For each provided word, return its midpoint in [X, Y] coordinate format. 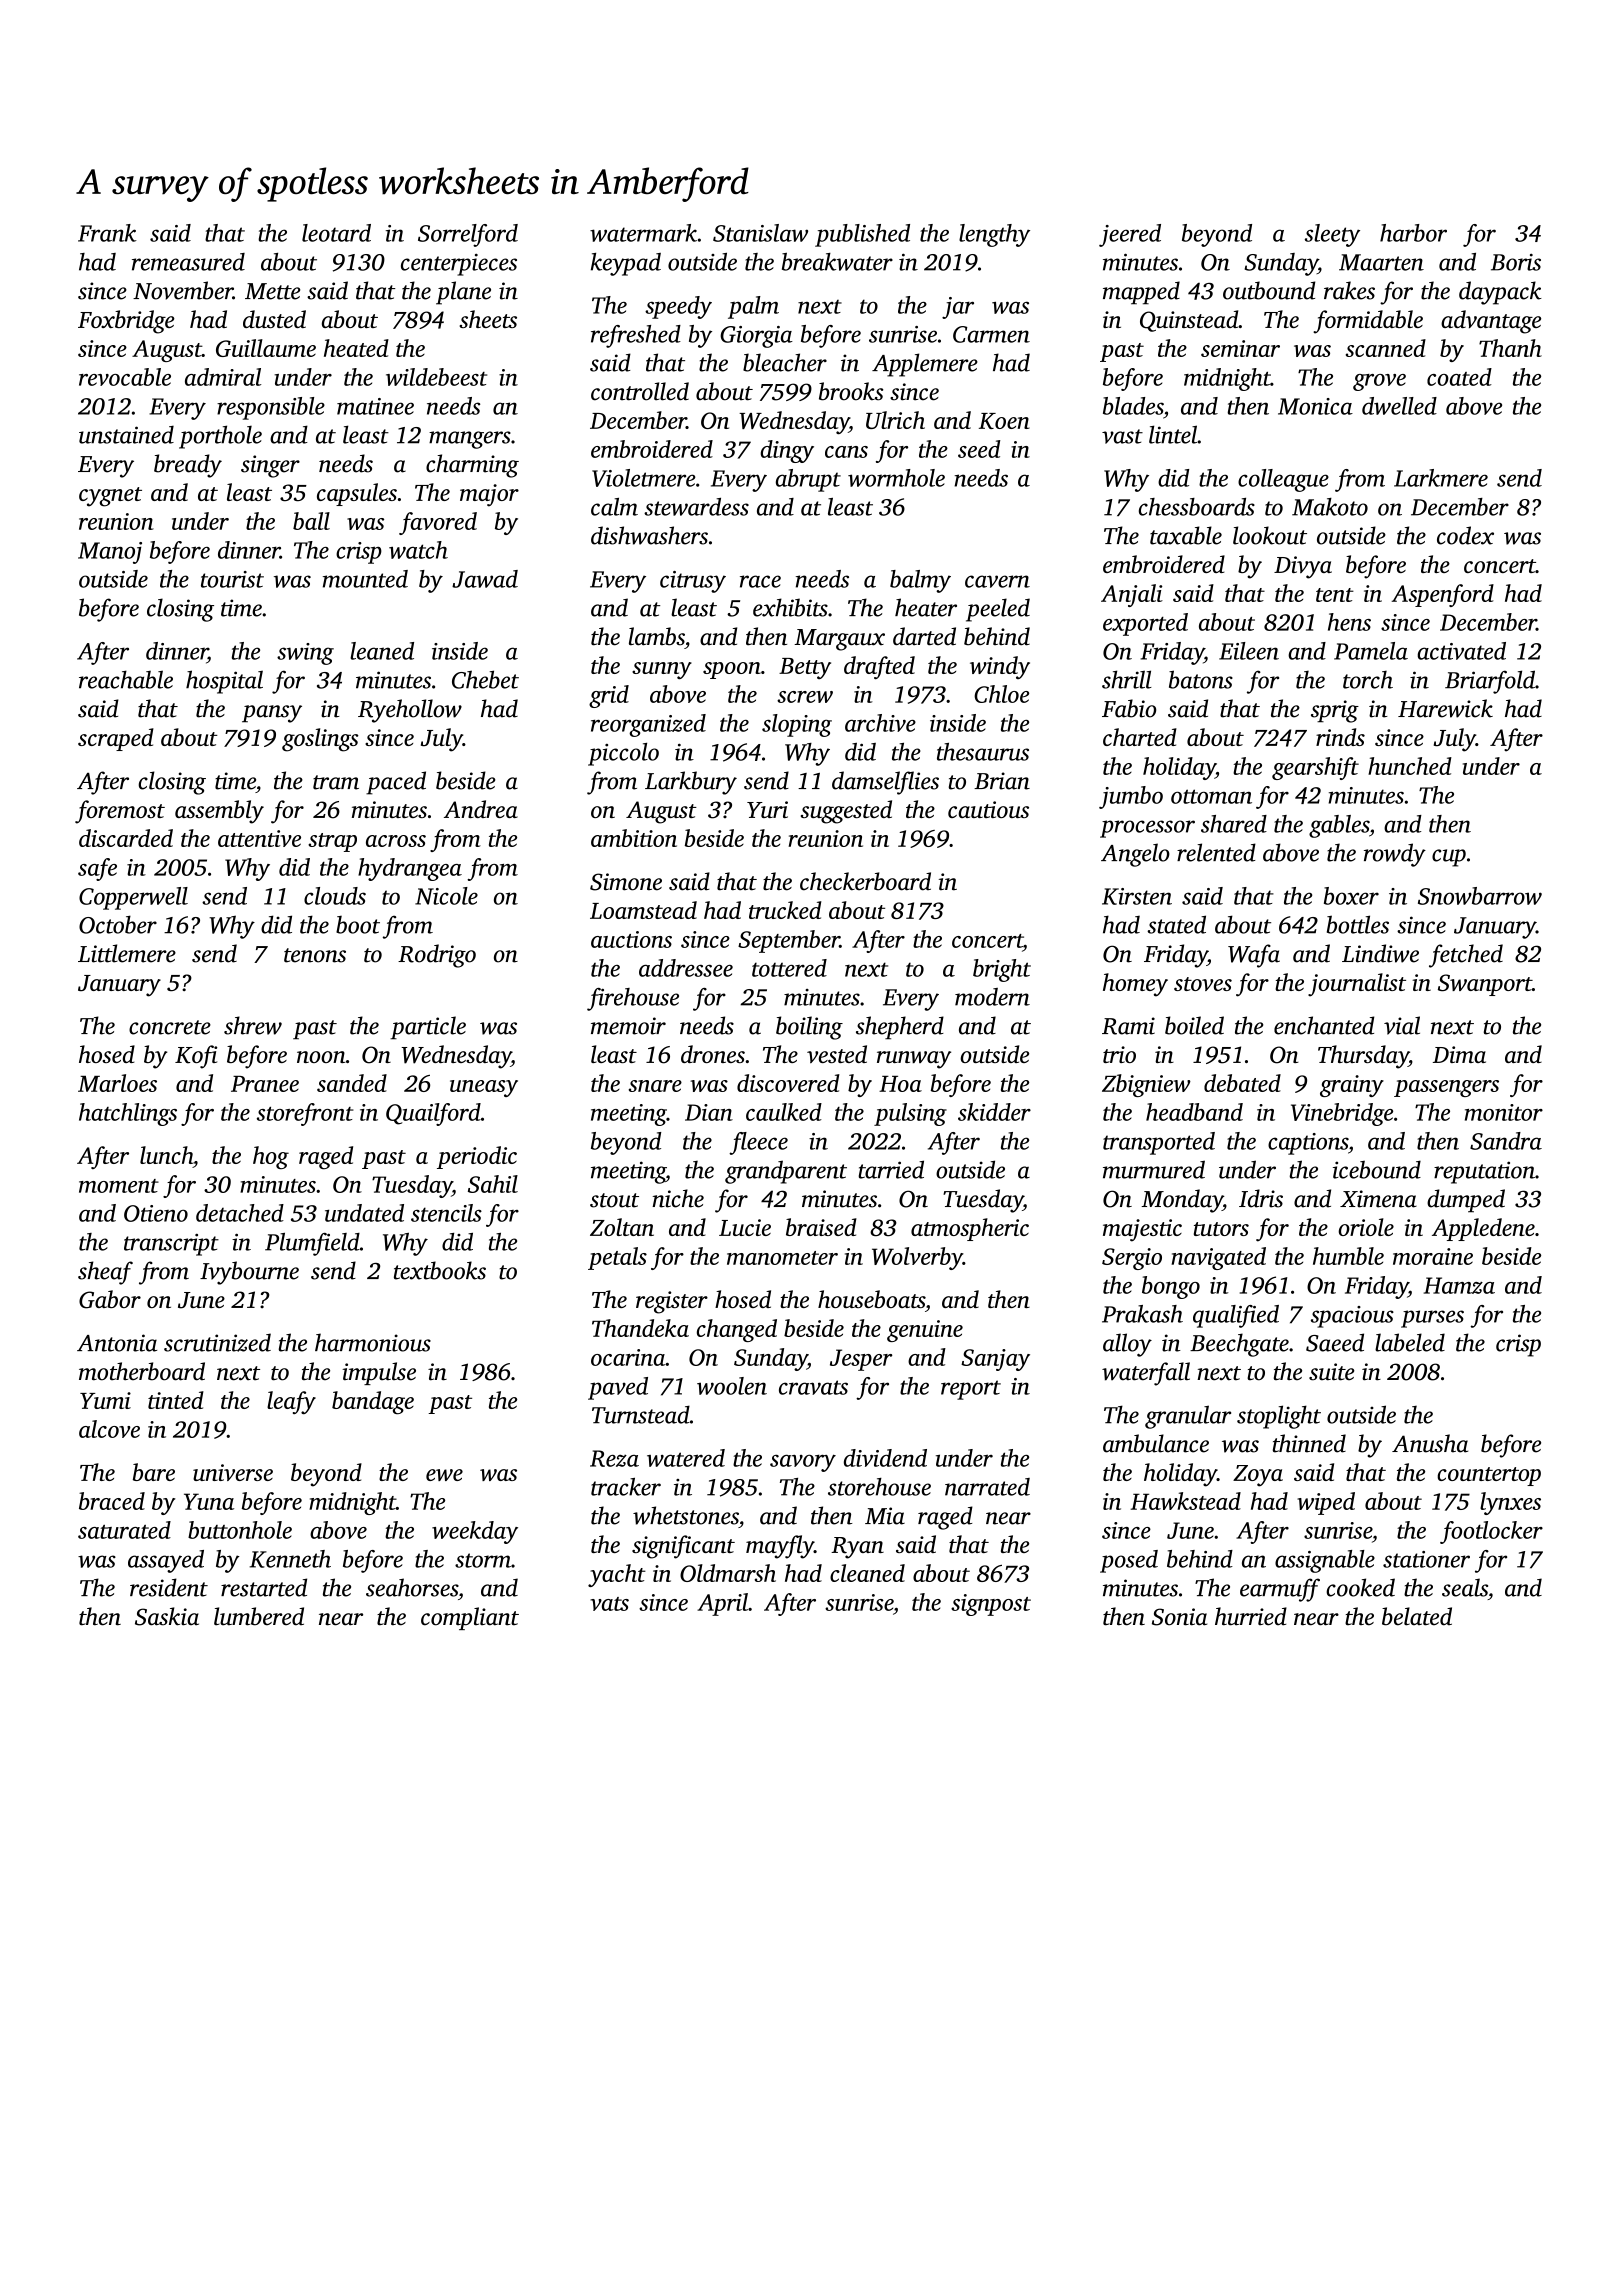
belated [1417, 1616]
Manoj [110, 553]
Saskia [167, 1616]
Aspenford [1443, 595]
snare [655, 1086]
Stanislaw [760, 233]
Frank [107, 233]
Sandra [1506, 1141]
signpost [991, 1605]
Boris [1516, 262]
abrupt [808, 480]
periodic [477, 1157]
